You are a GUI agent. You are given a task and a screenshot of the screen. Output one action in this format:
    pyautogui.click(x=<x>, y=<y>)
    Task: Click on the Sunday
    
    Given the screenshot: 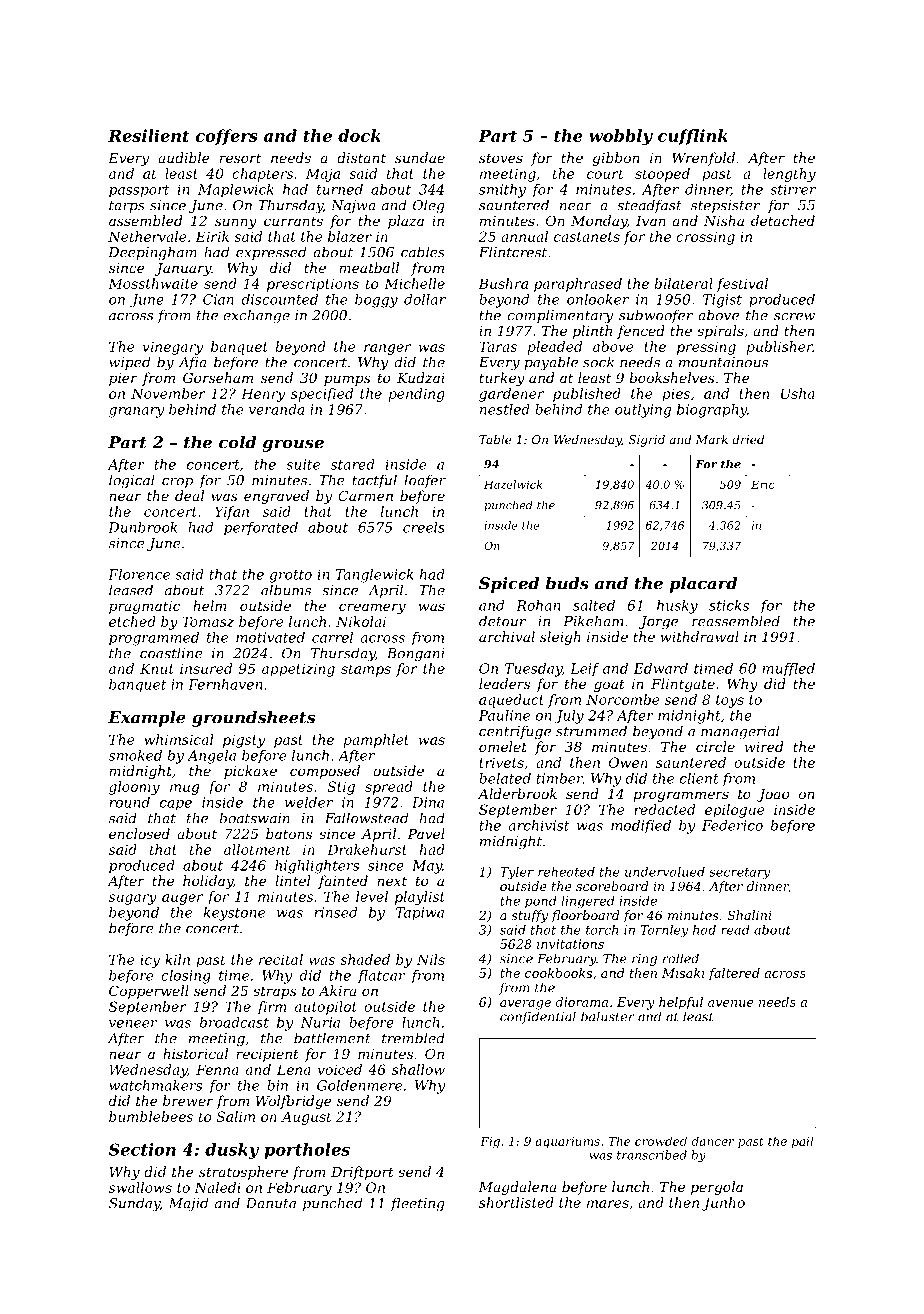 What is the action you would take?
    pyautogui.click(x=134, y=1204)
